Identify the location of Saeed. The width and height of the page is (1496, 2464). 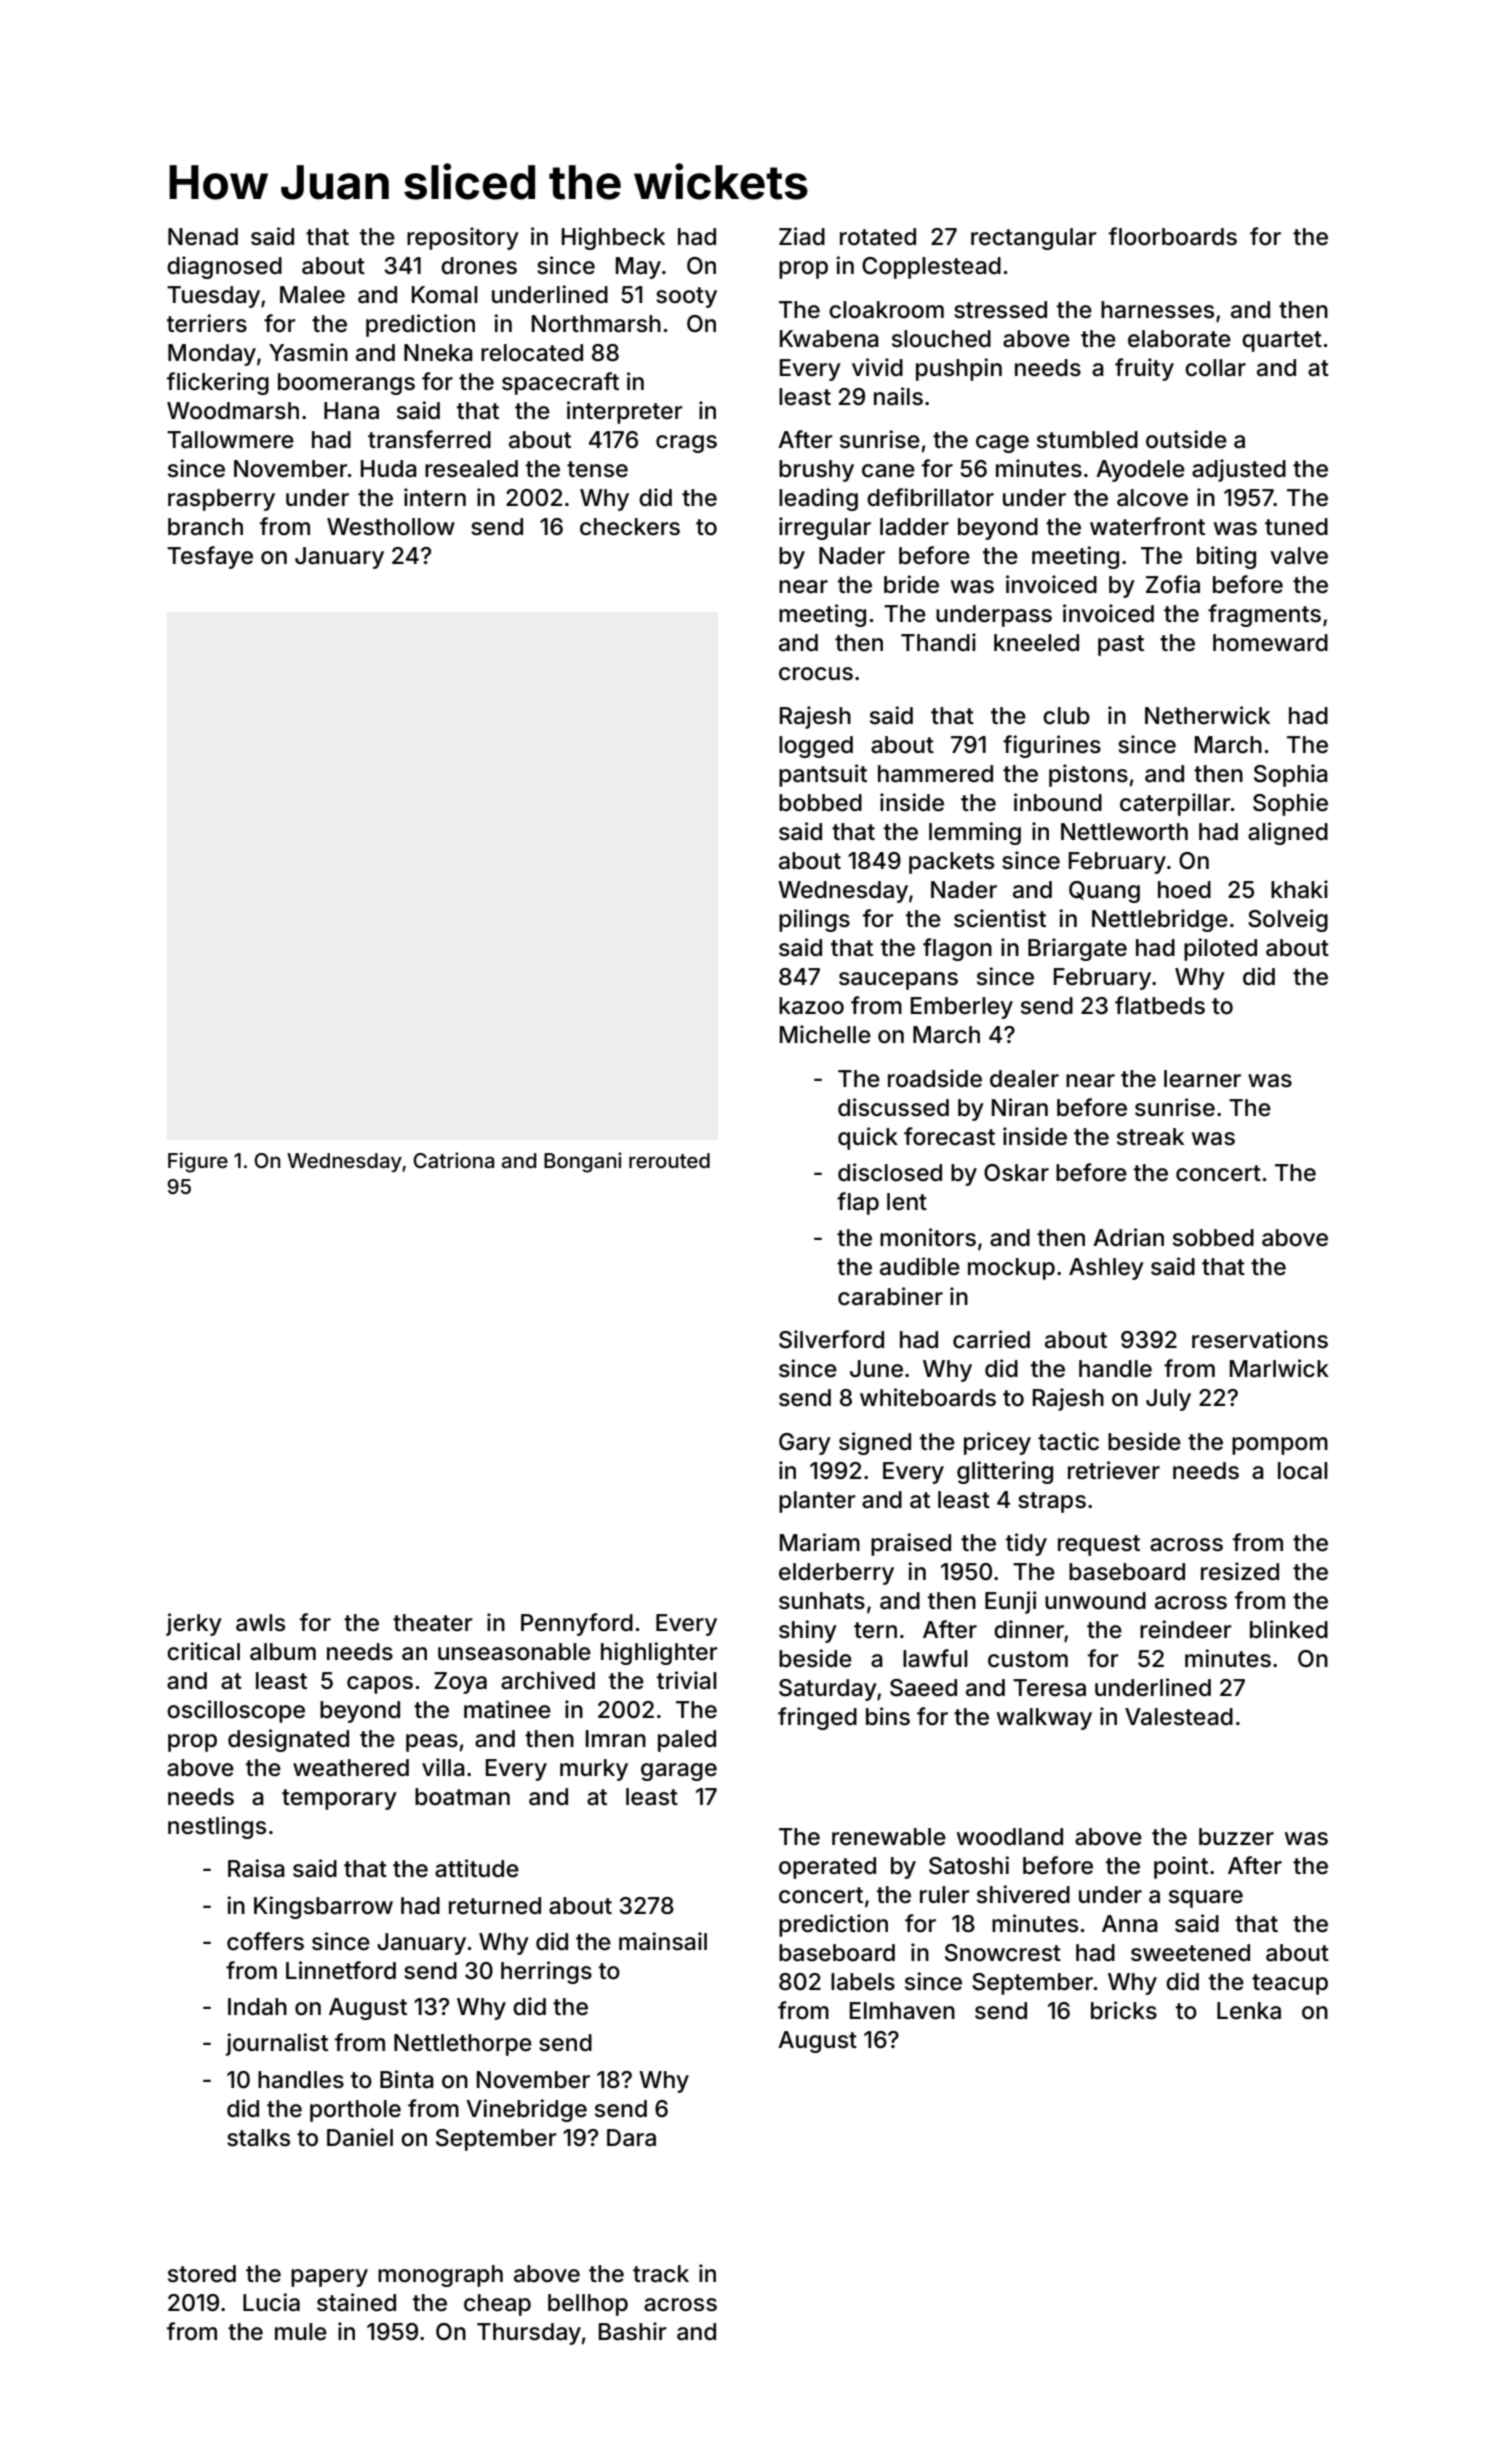
(923, 1688).
